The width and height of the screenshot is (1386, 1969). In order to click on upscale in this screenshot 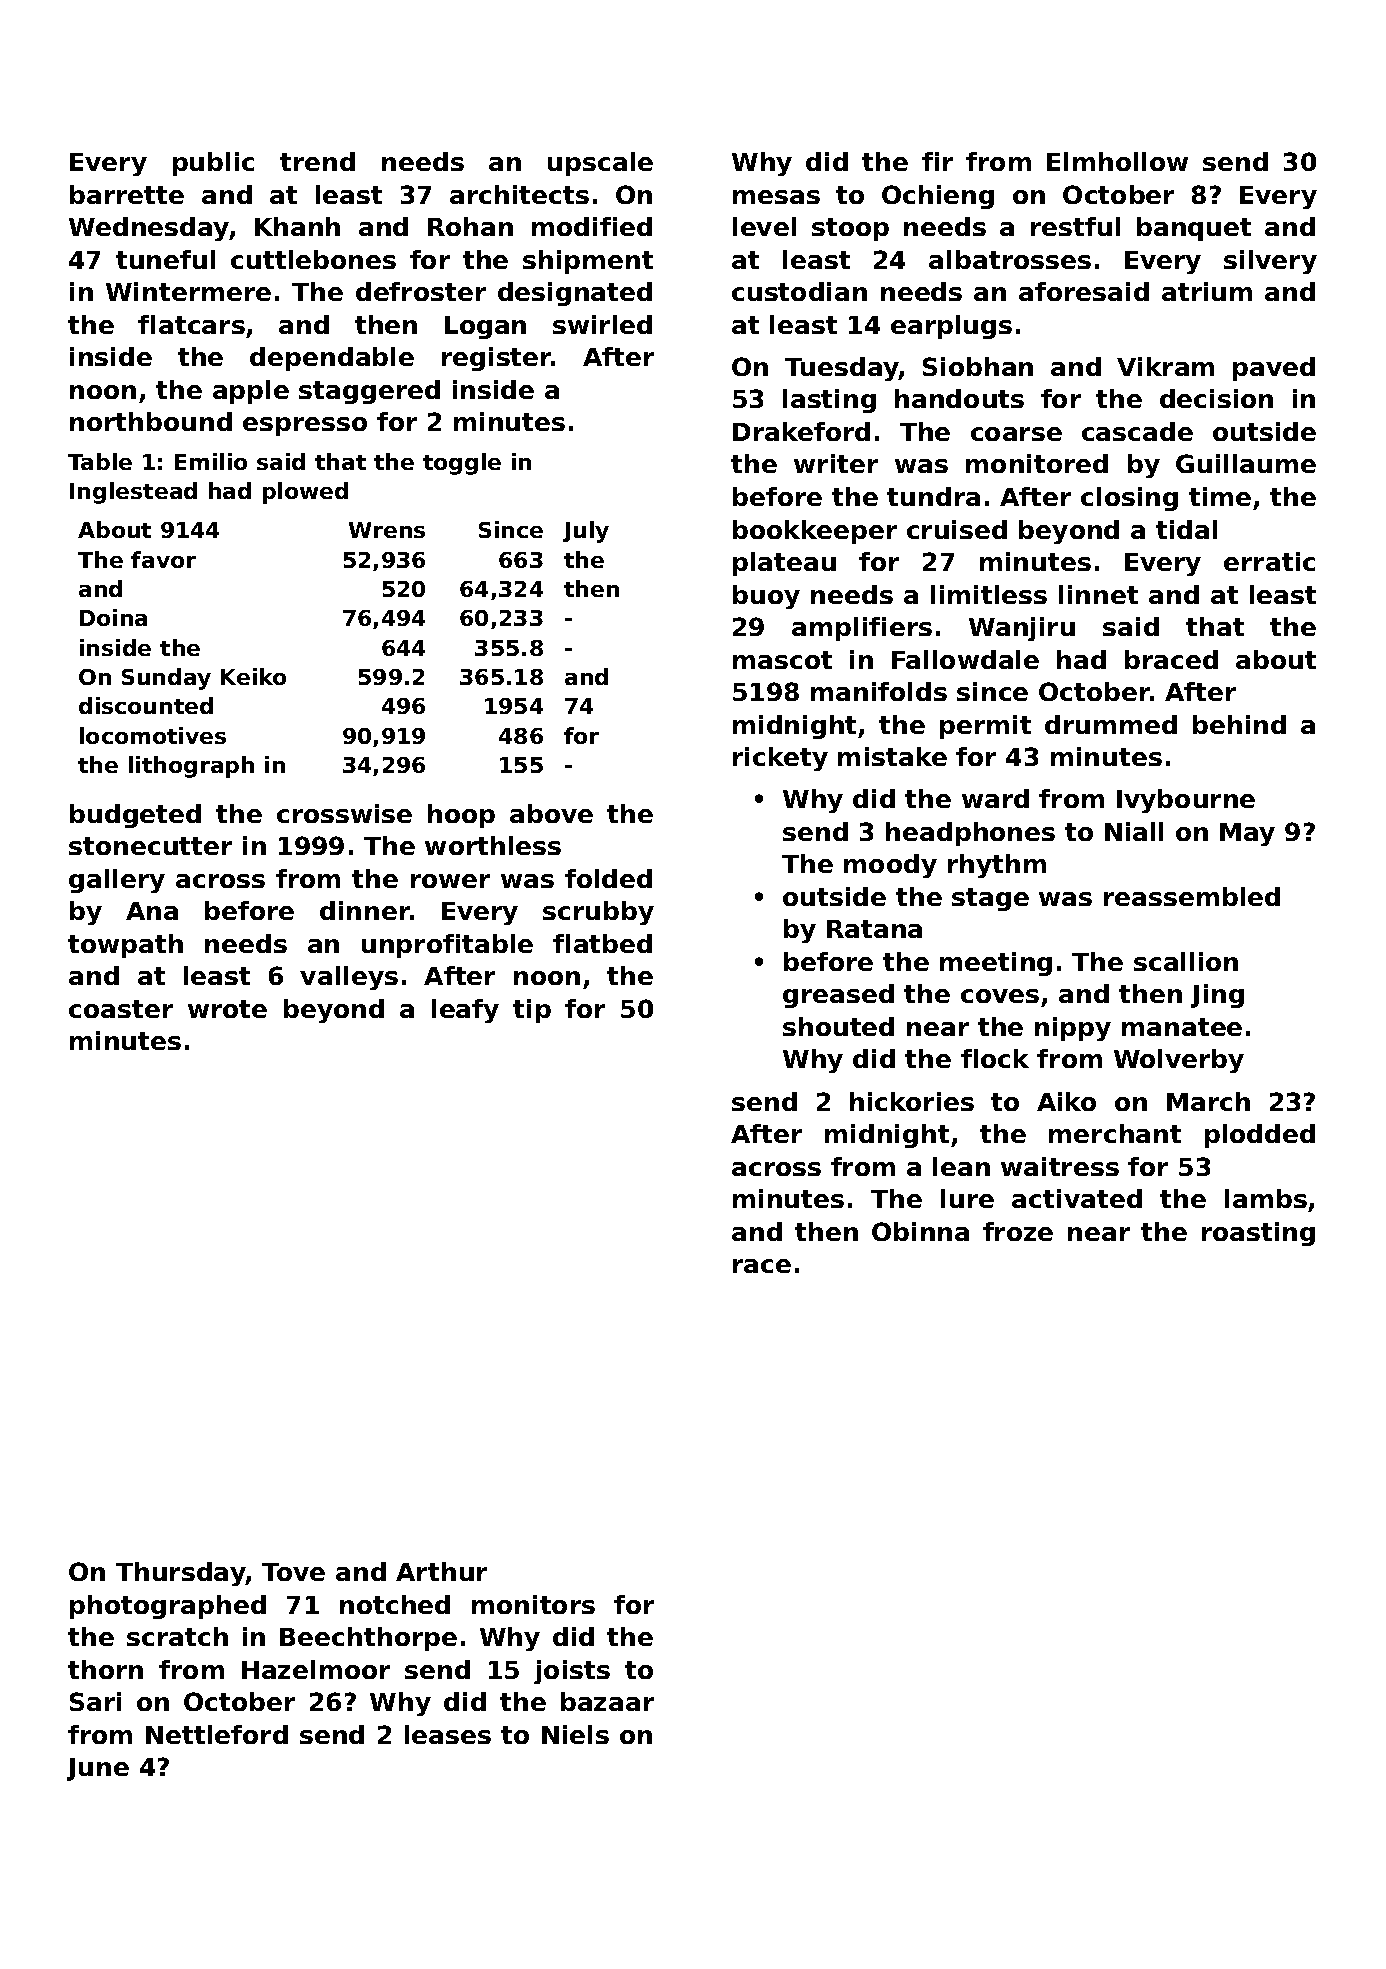, I will do `click(600, 164)`.
